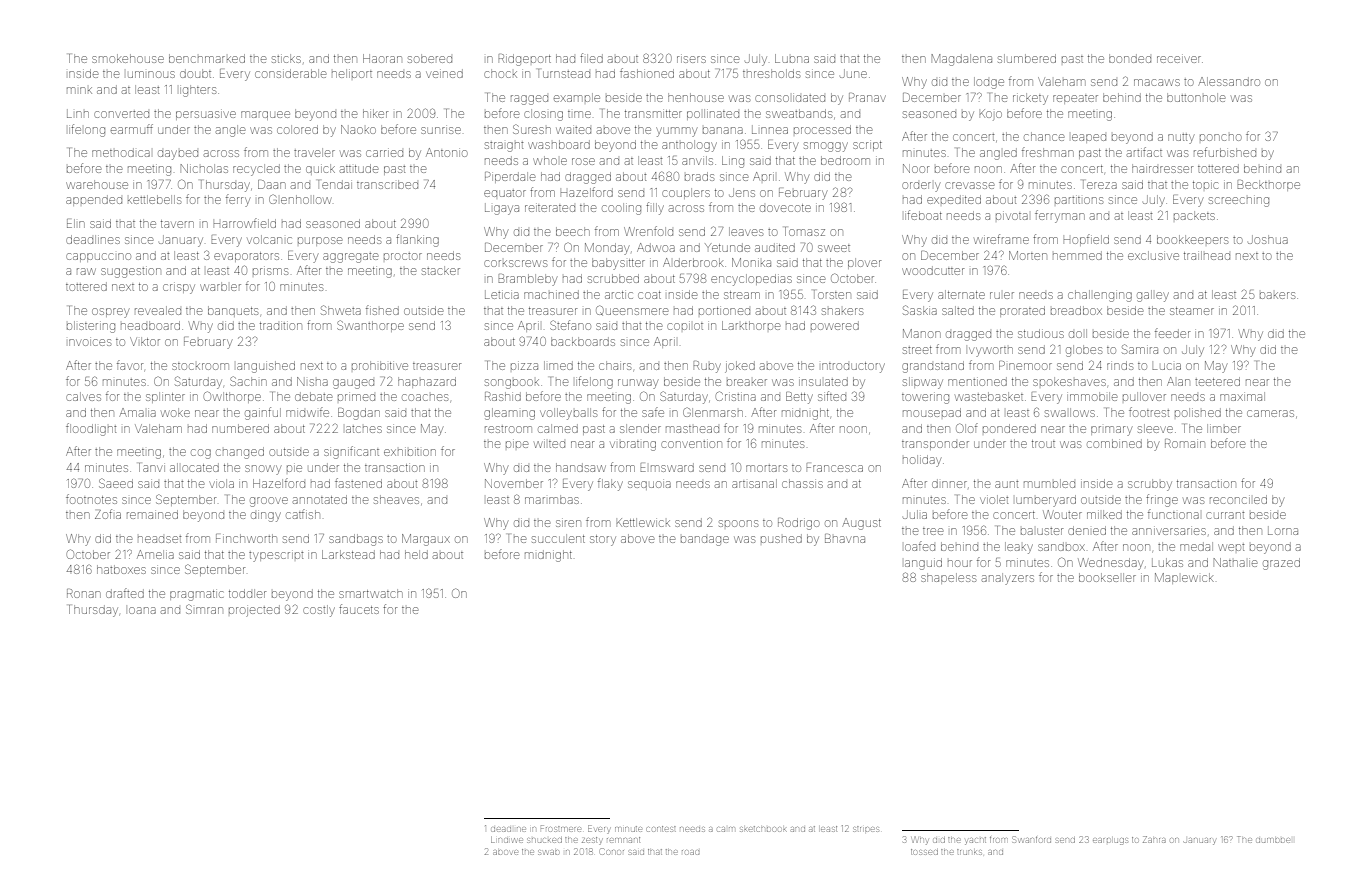 The height and width of the document is (887, 1372). What do you see at coordinates (1030, 100) in the document?
I see `rickety` at bounding box center [1030, 100].
